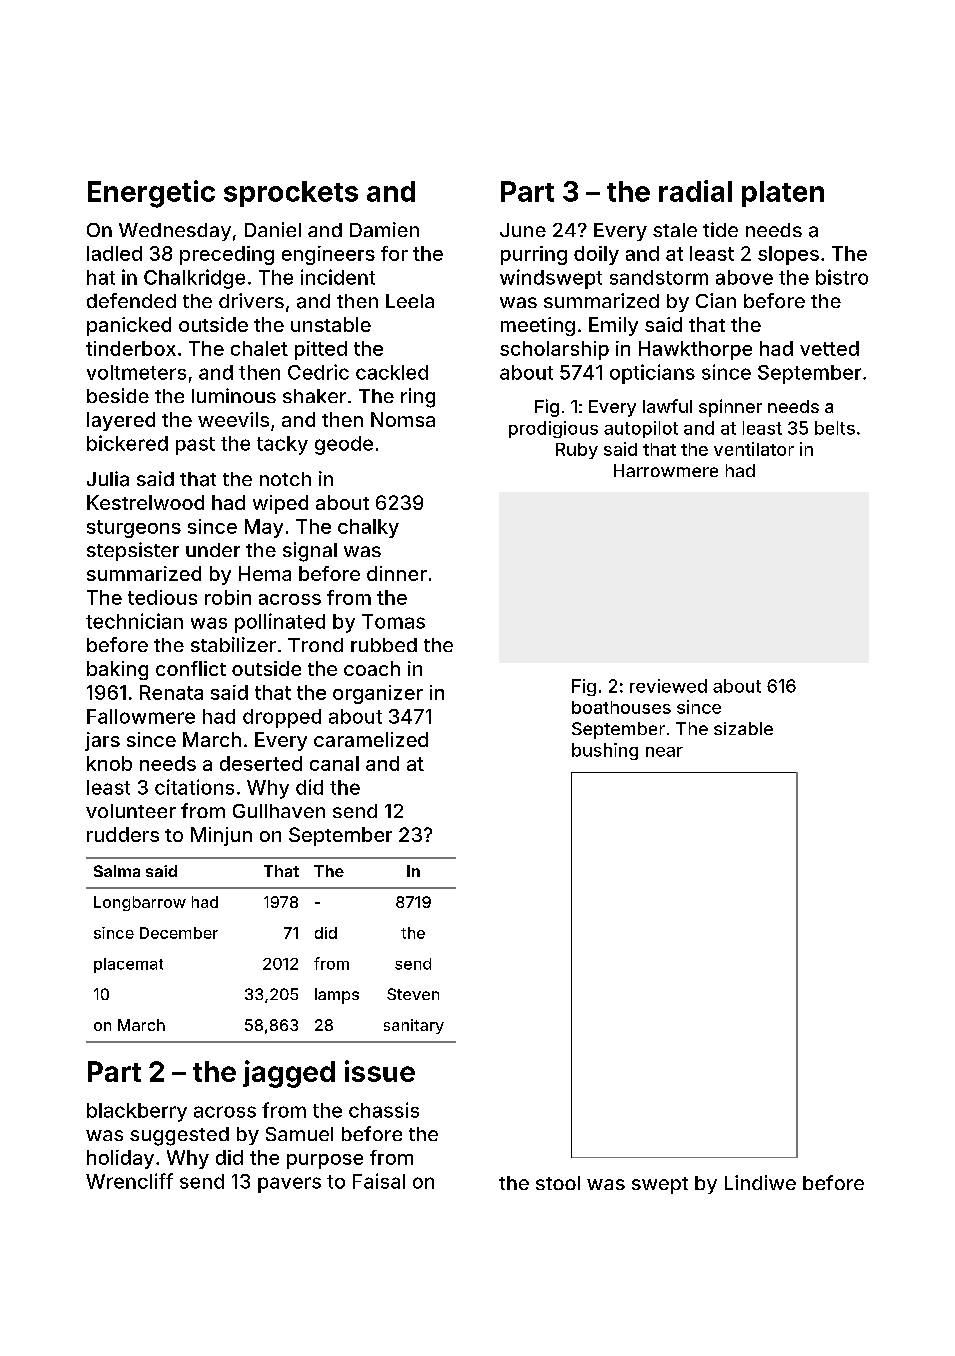 This screenshot has height=1356, width=955. Describe the element at coordinates (666, 470) in the screenshot. I see `Harrowmere` at that location.
